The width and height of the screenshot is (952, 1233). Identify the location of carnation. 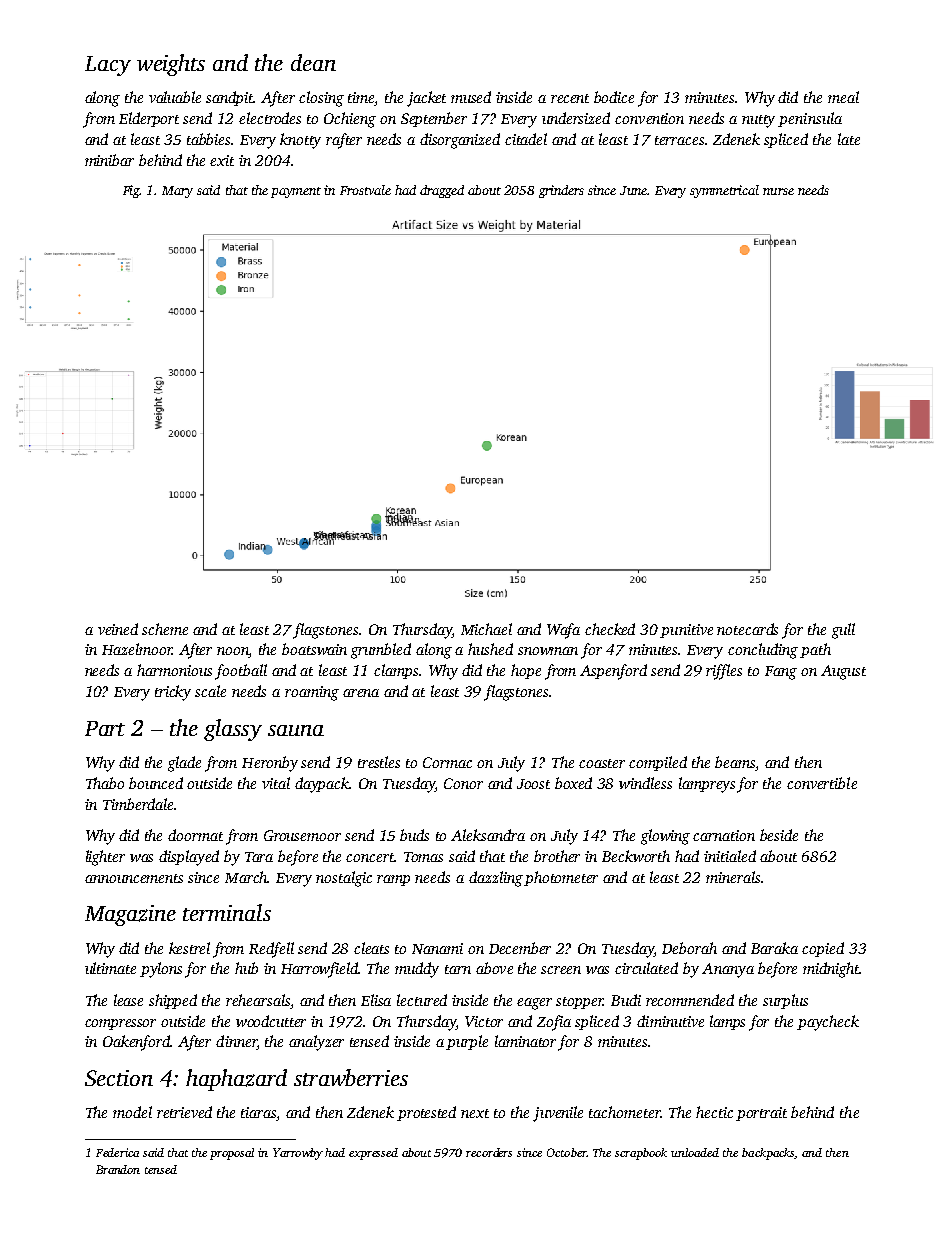
(724, 835).
